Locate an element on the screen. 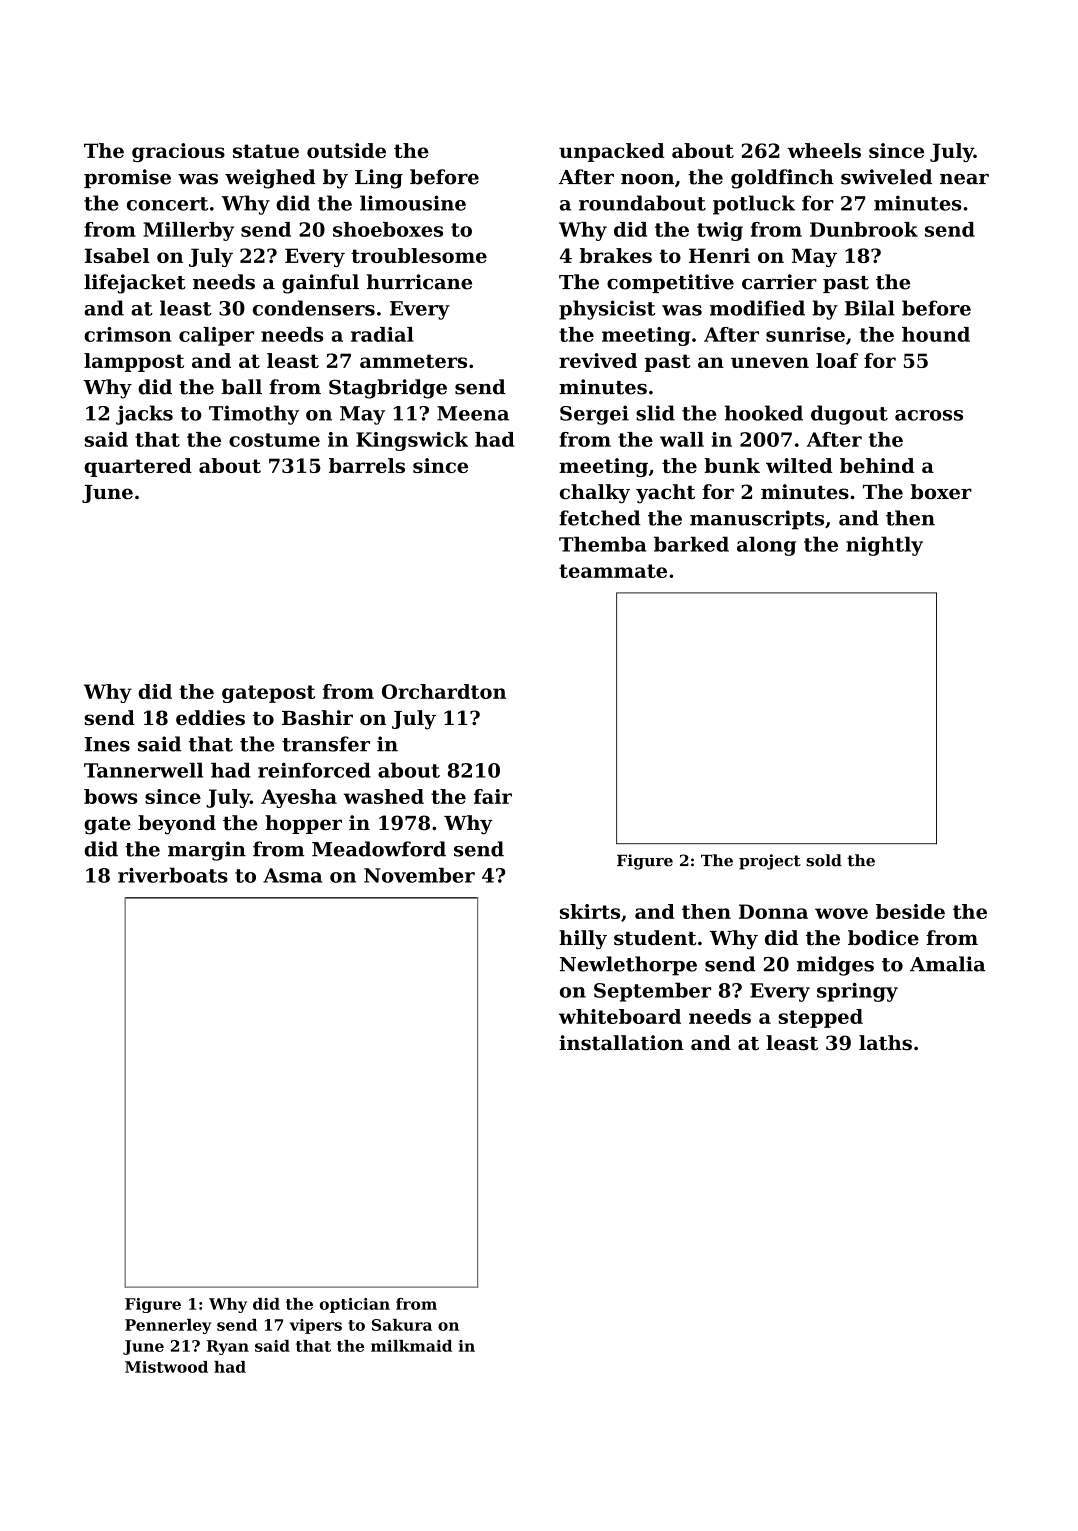  physicist is located at coordinates (607, 310).
